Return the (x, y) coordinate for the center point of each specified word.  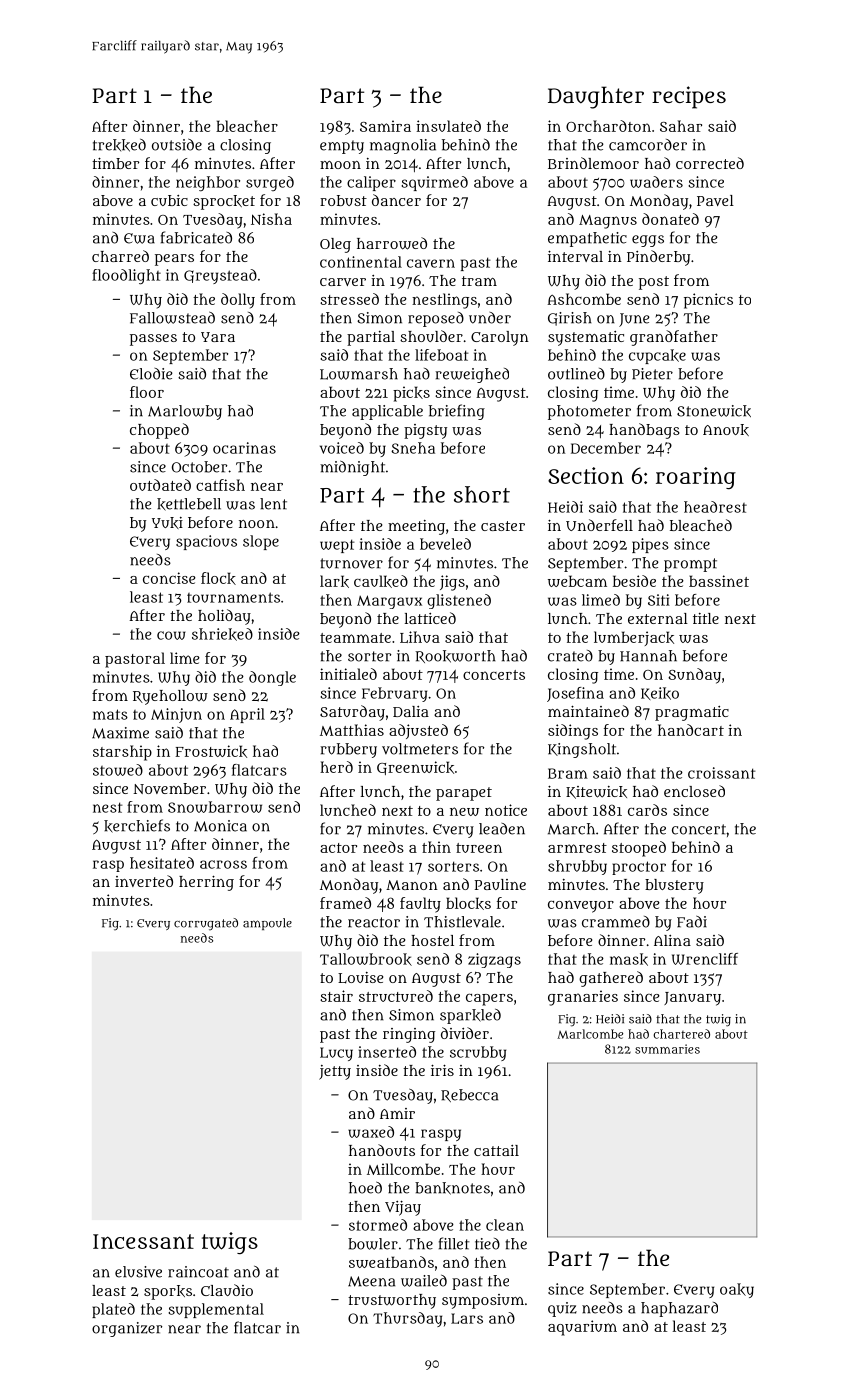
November (169, 788)
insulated (448, 126)
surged (270, 183)
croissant (722, 773)
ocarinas (244, 448)
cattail (496, 1150)
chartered (681, 1034)
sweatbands (391, 1262)
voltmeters (420, 749)
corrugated (206, 924)
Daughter (596, 97)
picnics (708, 301)
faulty (420, 905)
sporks (168, 1292)
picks (411, 394)
